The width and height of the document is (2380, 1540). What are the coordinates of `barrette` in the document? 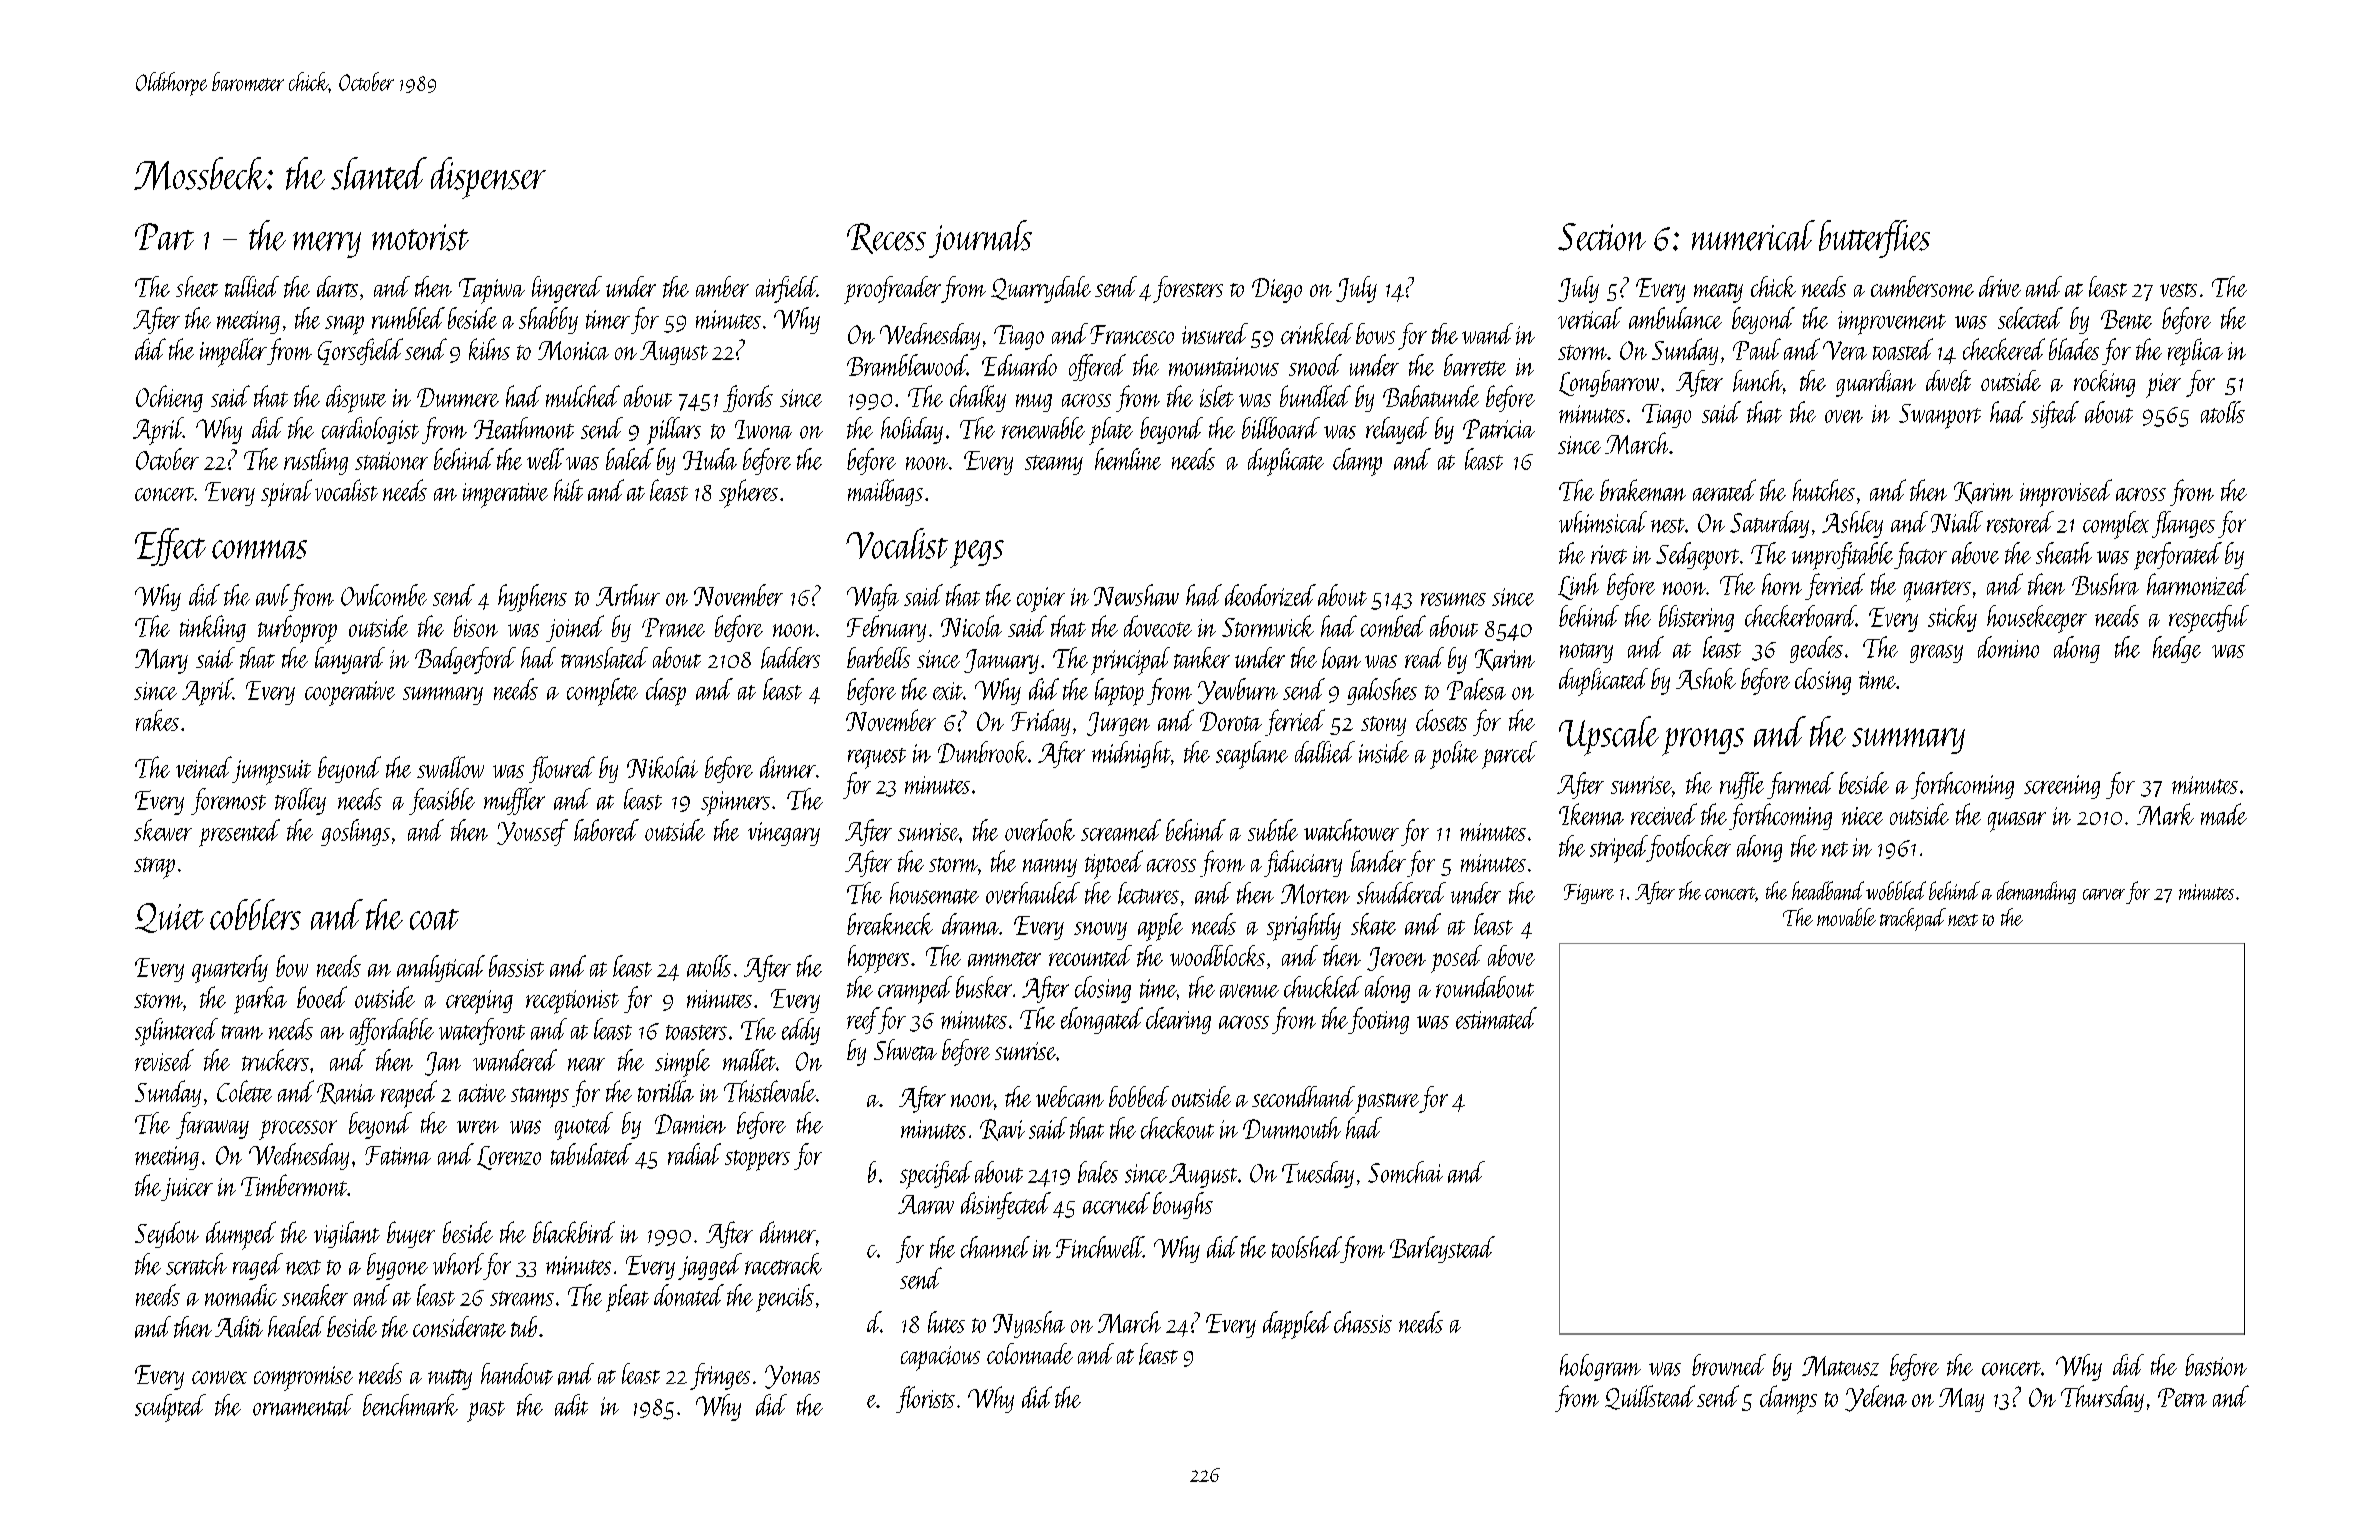 It's located at (1475, 365).
